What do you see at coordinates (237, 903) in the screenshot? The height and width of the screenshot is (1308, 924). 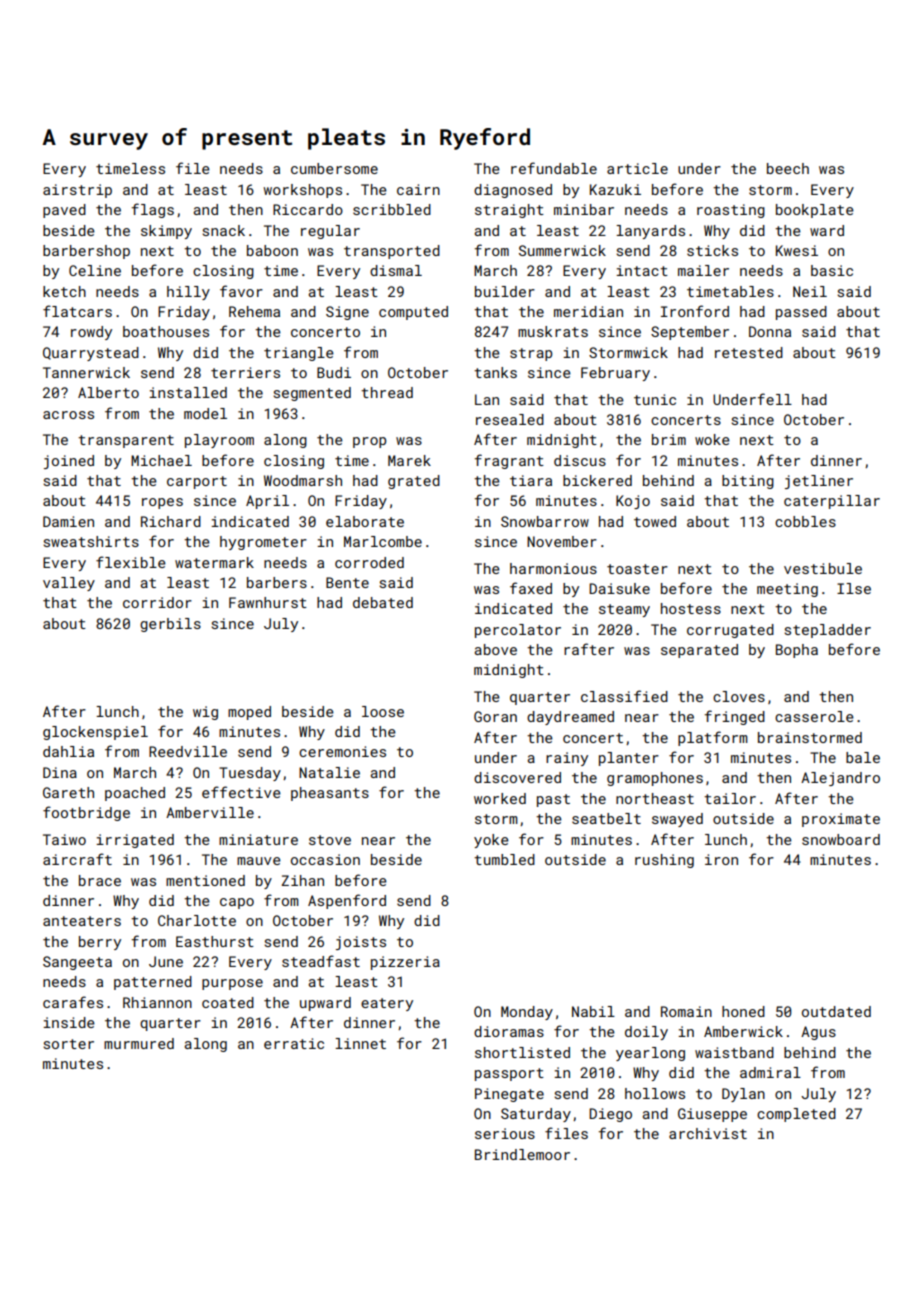 I see `capo` at bounding box center [237, 903].
